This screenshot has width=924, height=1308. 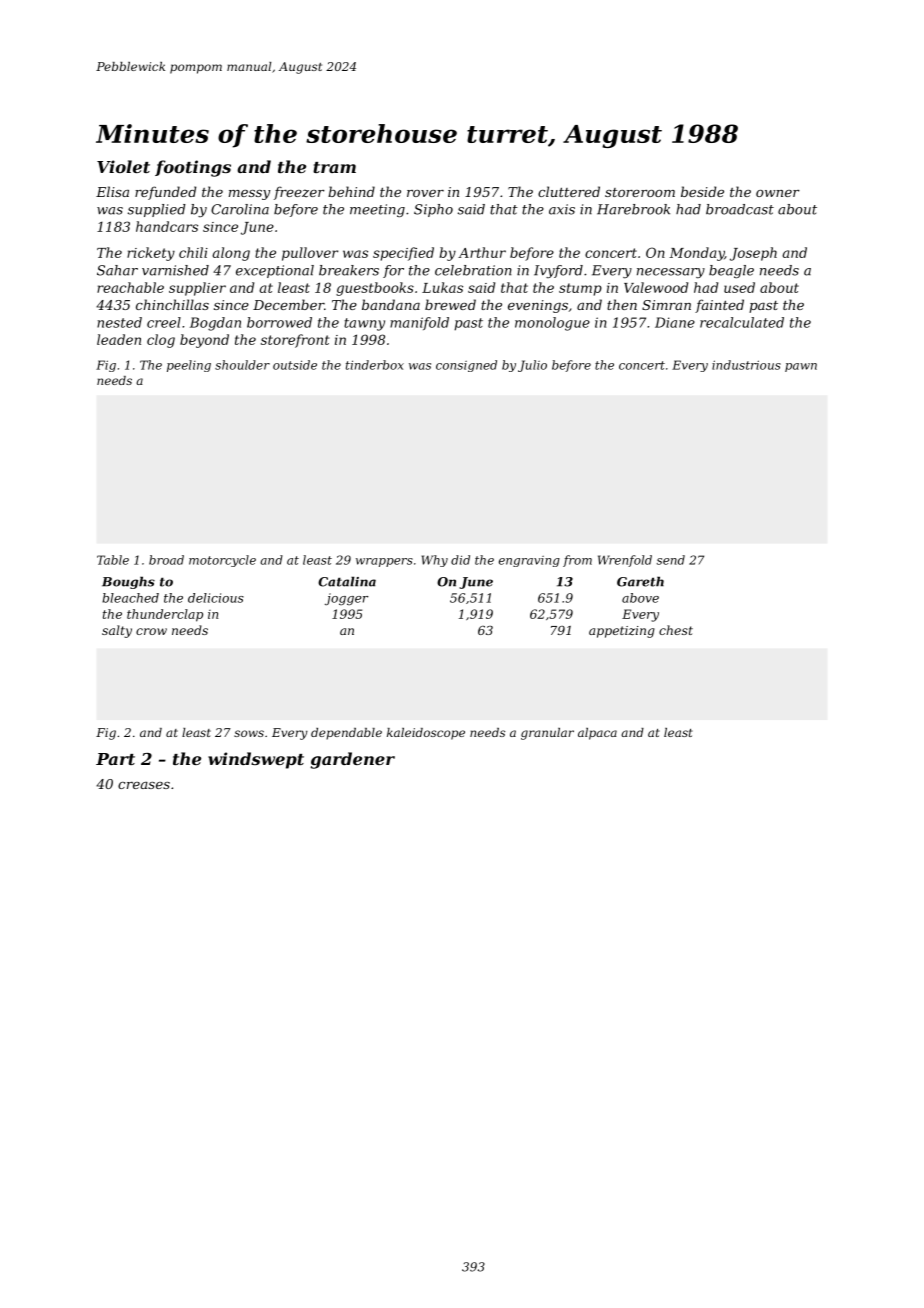 What do you see at coordinates (375, 365) in the screenshot?
I see `tinderbox` at bounding box center [375, 365].
